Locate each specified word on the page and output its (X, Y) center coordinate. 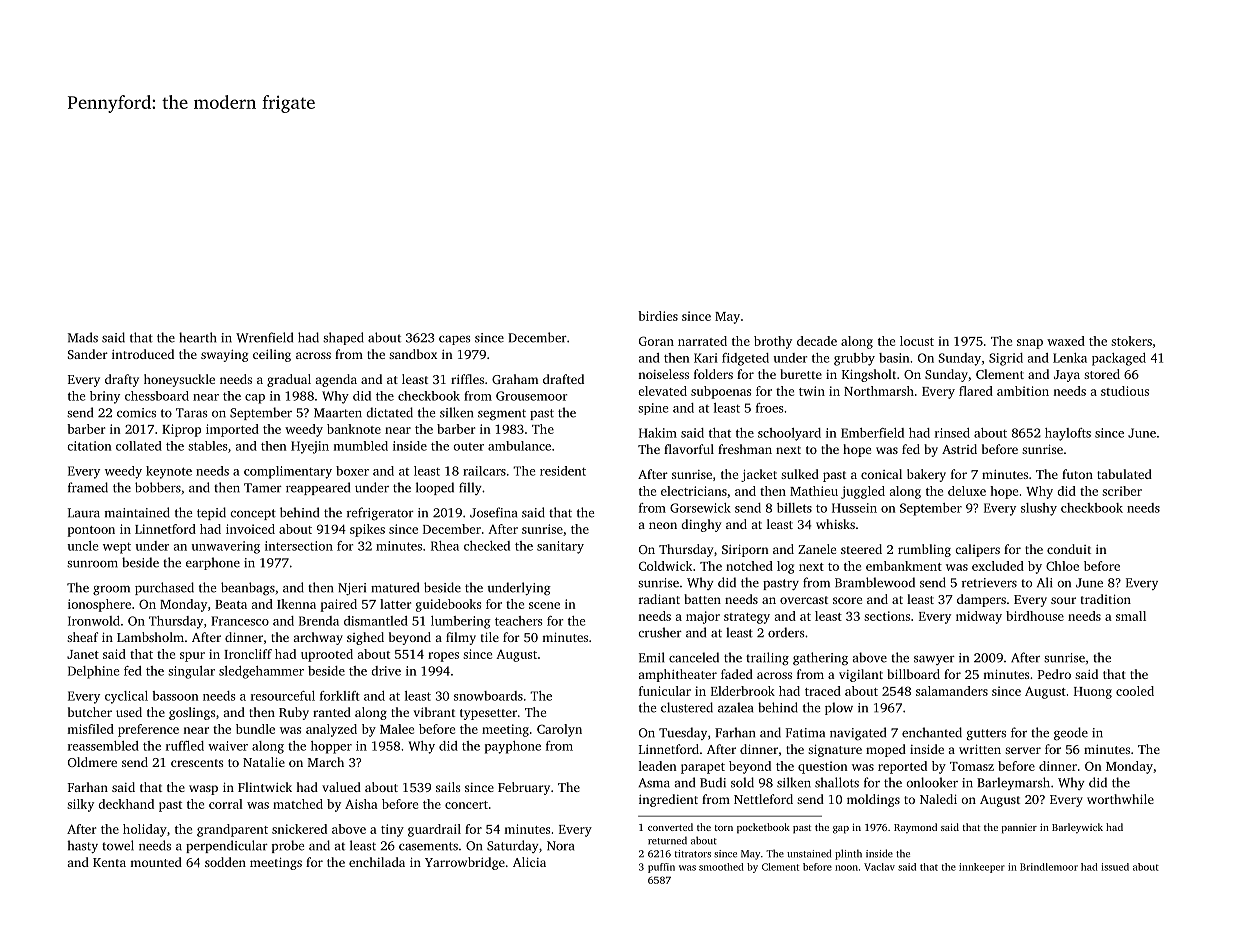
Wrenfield (264, 337)
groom (111, 590)
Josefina (493, 512)
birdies (658, 316)
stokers (1131, 341)
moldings (873, 800)
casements (428, 846)
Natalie (264, 762)
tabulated (1124, 474)
